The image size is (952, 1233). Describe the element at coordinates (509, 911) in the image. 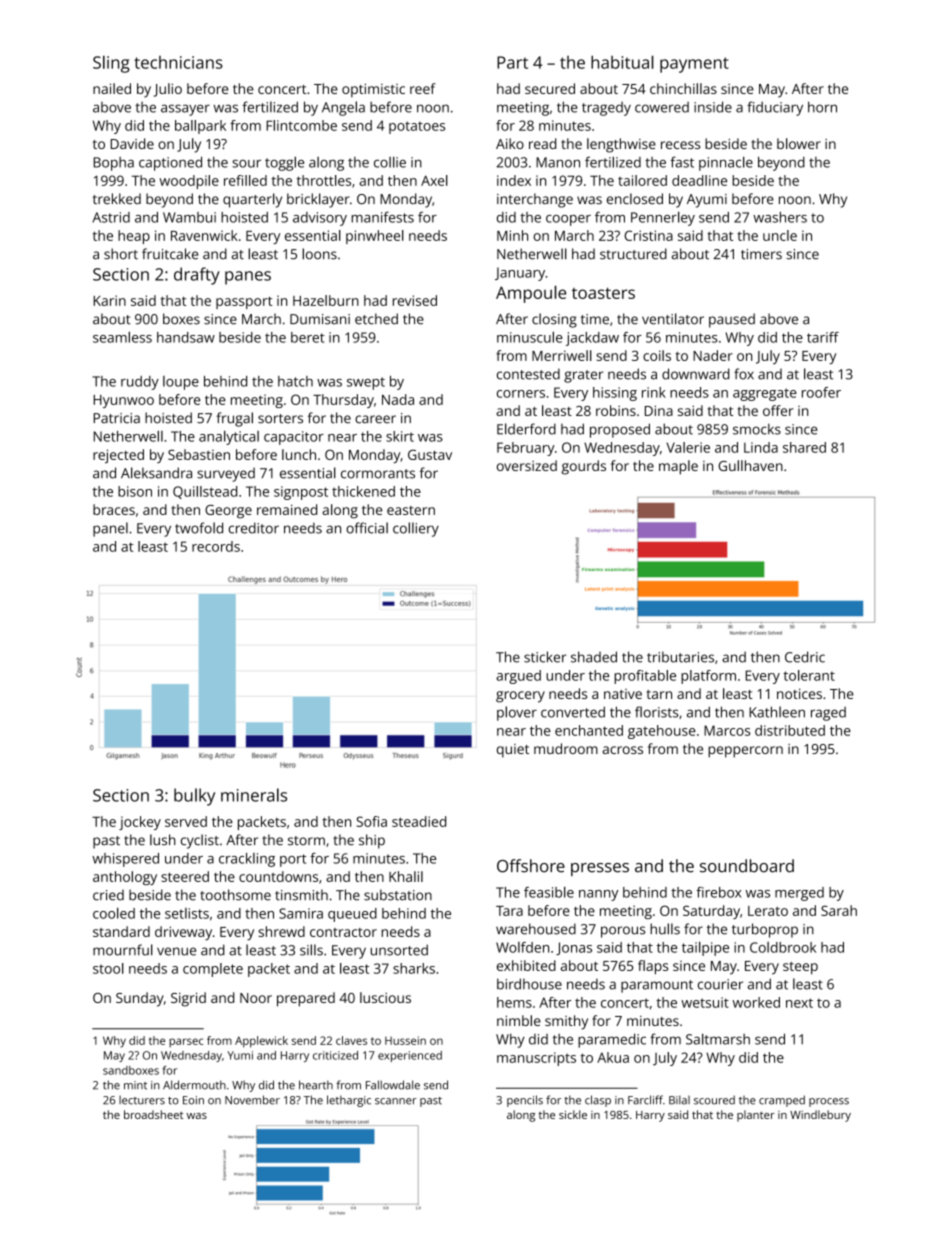

I see `Tara` at that location.
